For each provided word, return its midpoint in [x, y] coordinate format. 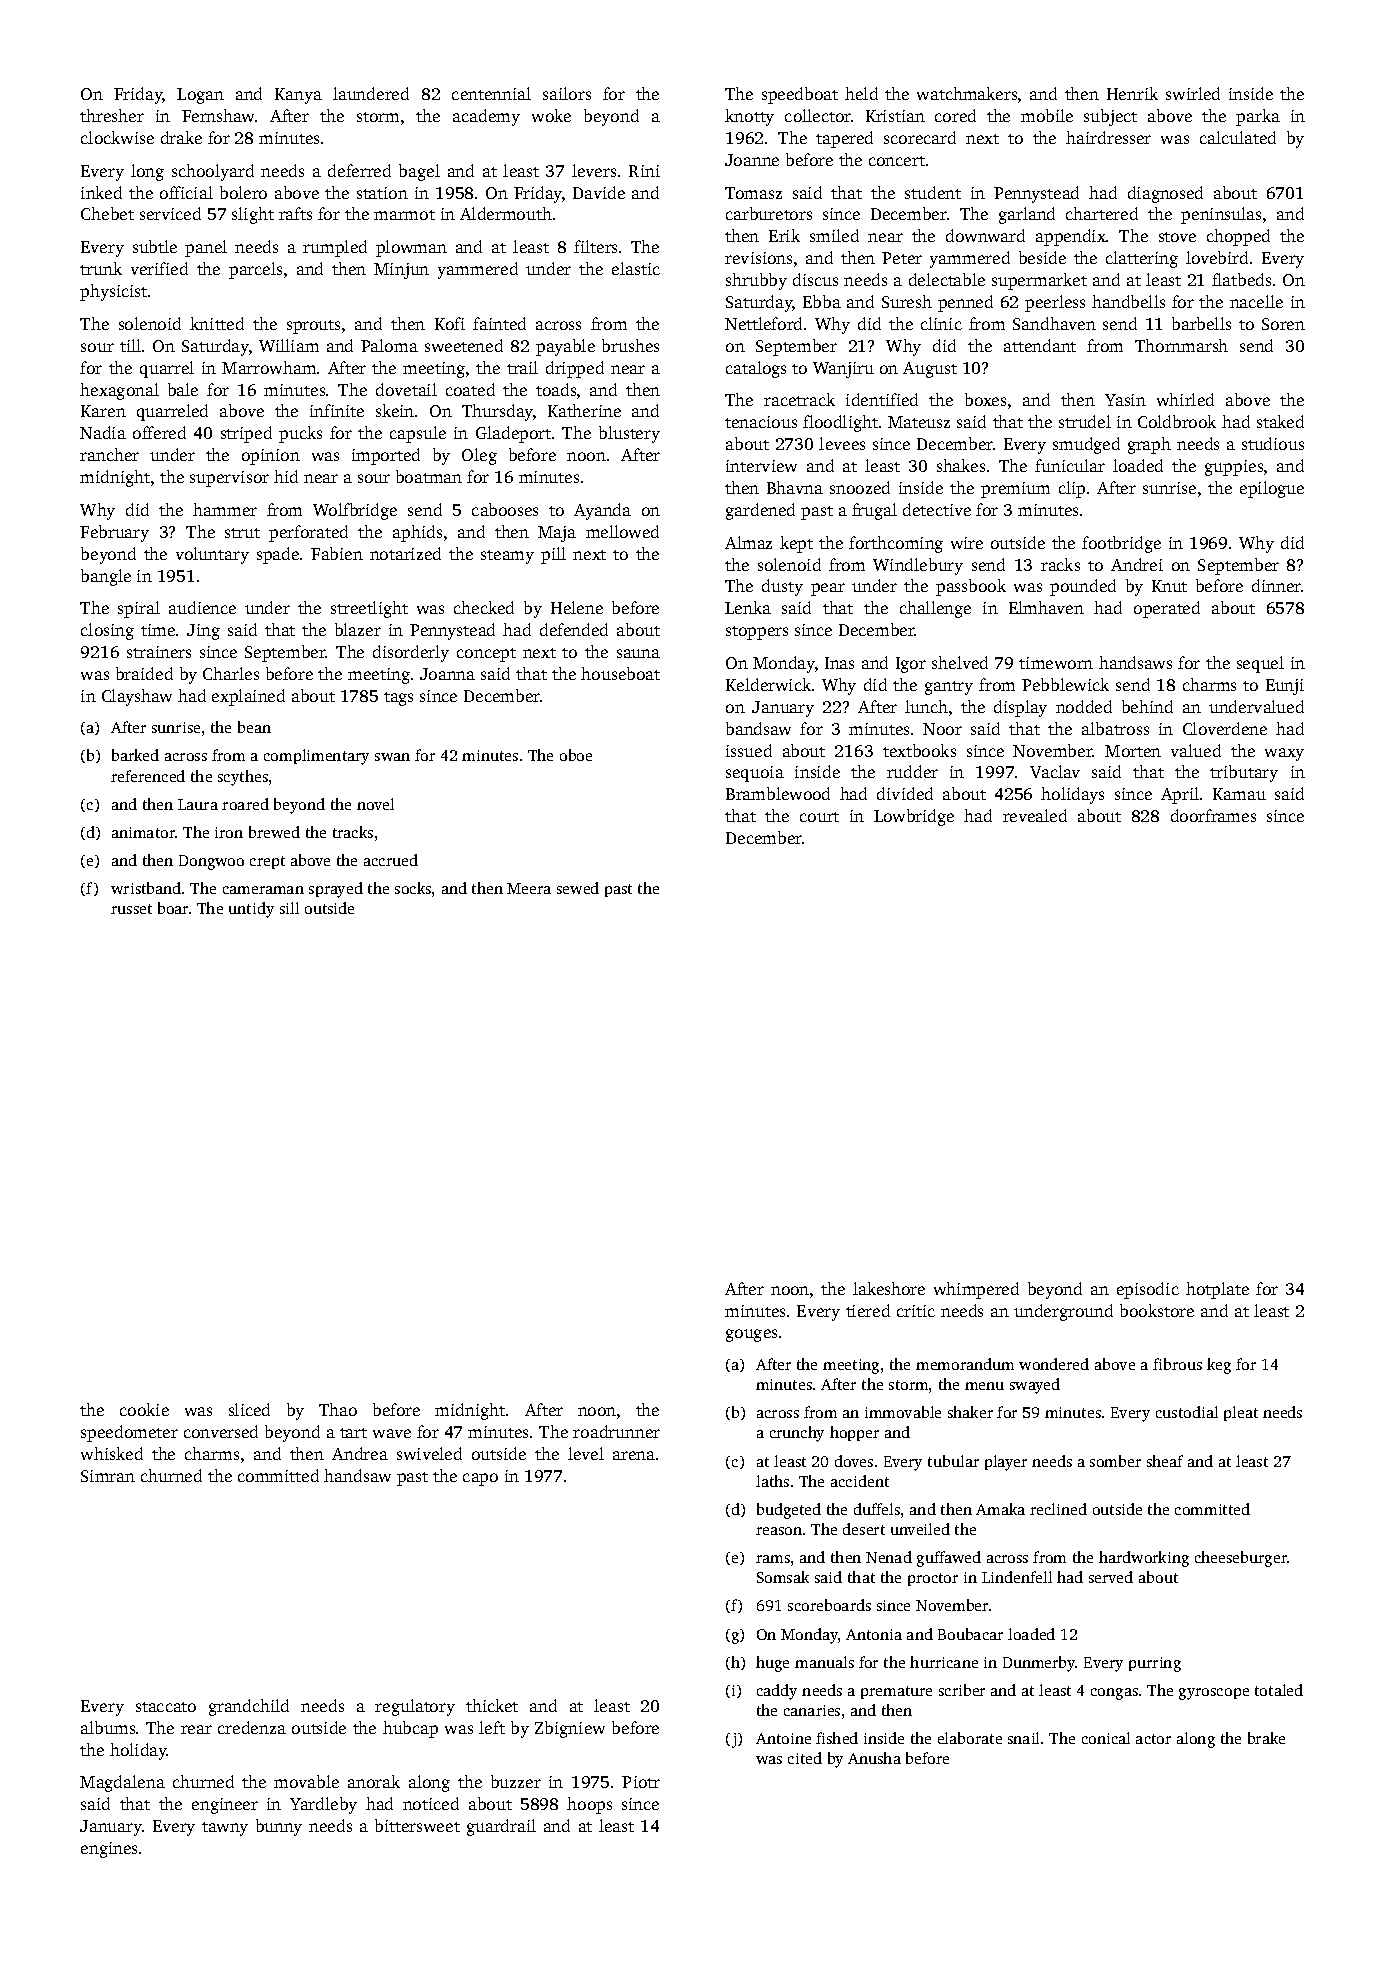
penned [965, 303]
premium [1015, 490]
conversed [221, 1431]
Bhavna [795, 487]
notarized [405, 553]
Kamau [1239, 794]
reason [779, 1531]
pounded [1083, 587]
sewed [578, 888]
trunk [101, 268]
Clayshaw [137, 697]
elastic [636, 268]
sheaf [1165, 1461]
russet [131, 909]
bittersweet [417, 1825]
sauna [638, 653]
